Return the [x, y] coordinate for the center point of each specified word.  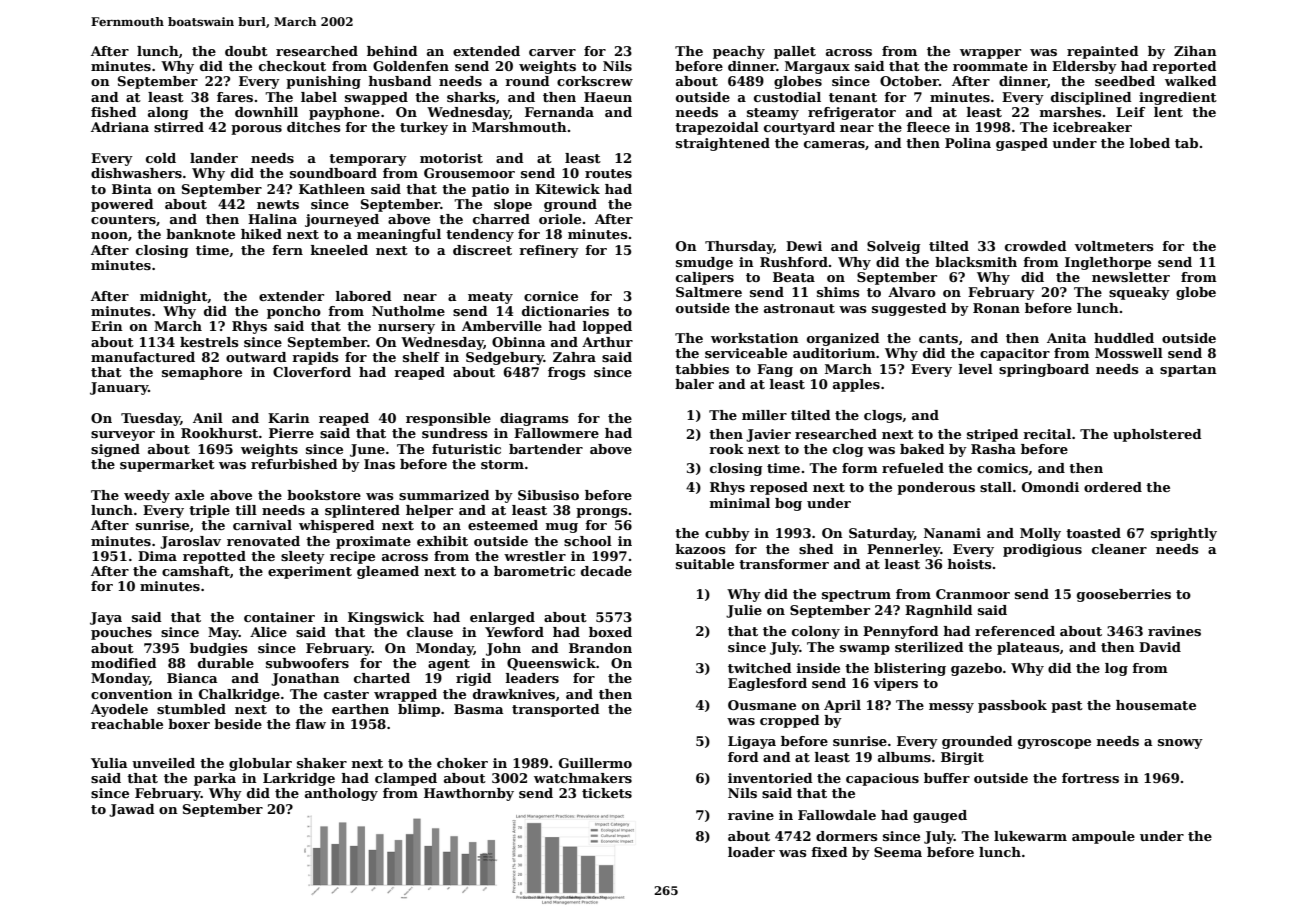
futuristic [466, 449]
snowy [1180, 744]
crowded [1036, 246]
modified [124, 663]
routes [608, 173]
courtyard [799, 128]
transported [556, 710]
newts [278, 204]
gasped [1022, 144]
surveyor [123, 436]
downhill [266, 112]
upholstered [1157, 435]
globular [260, 764]
